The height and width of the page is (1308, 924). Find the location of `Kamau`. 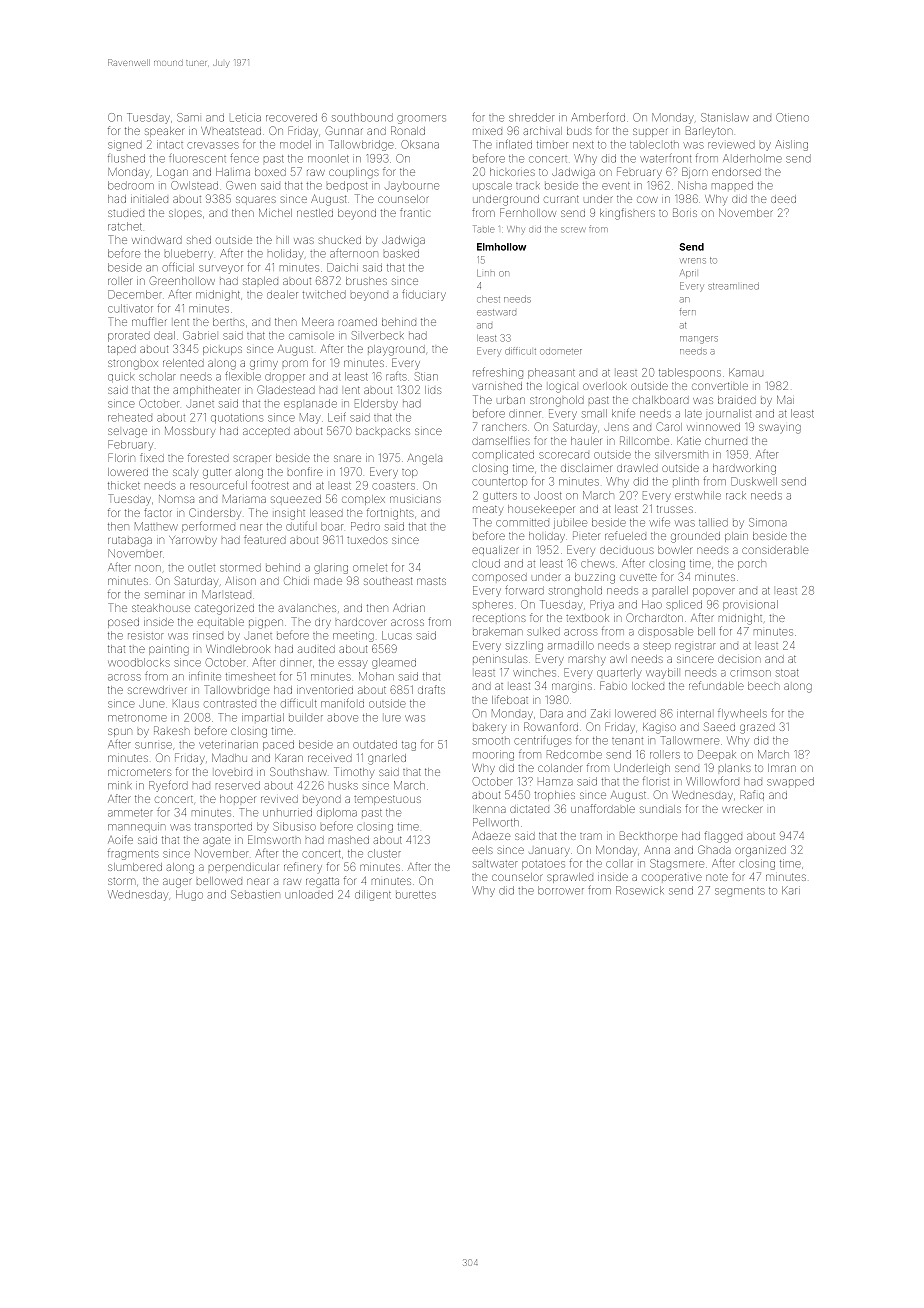

Kamau is located at coordinates (746, 372).
